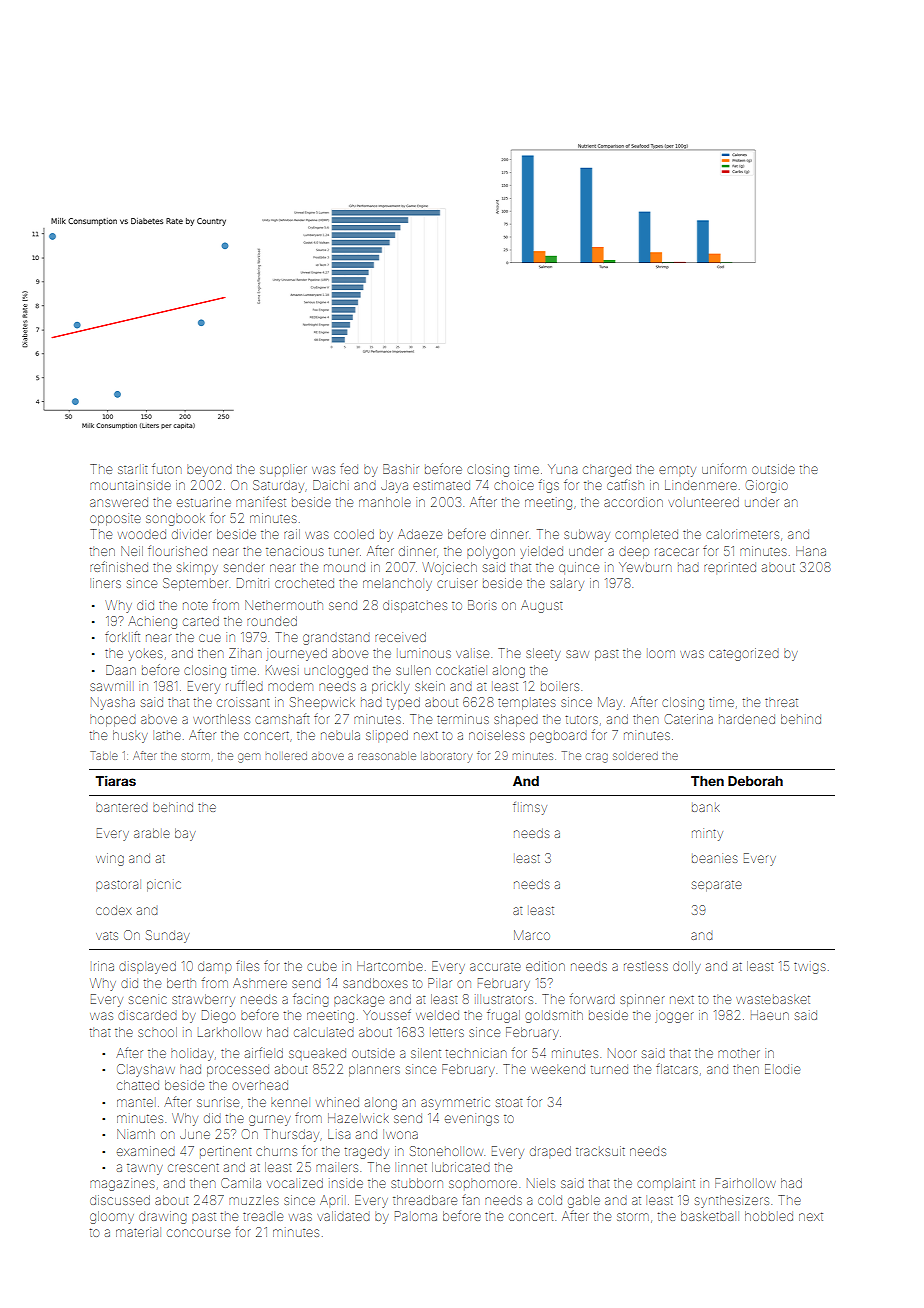 The height and width of the page is (1308, 924). Describe the element at coordinates (755, 781) in the page. I see `Deborah` at that location.
